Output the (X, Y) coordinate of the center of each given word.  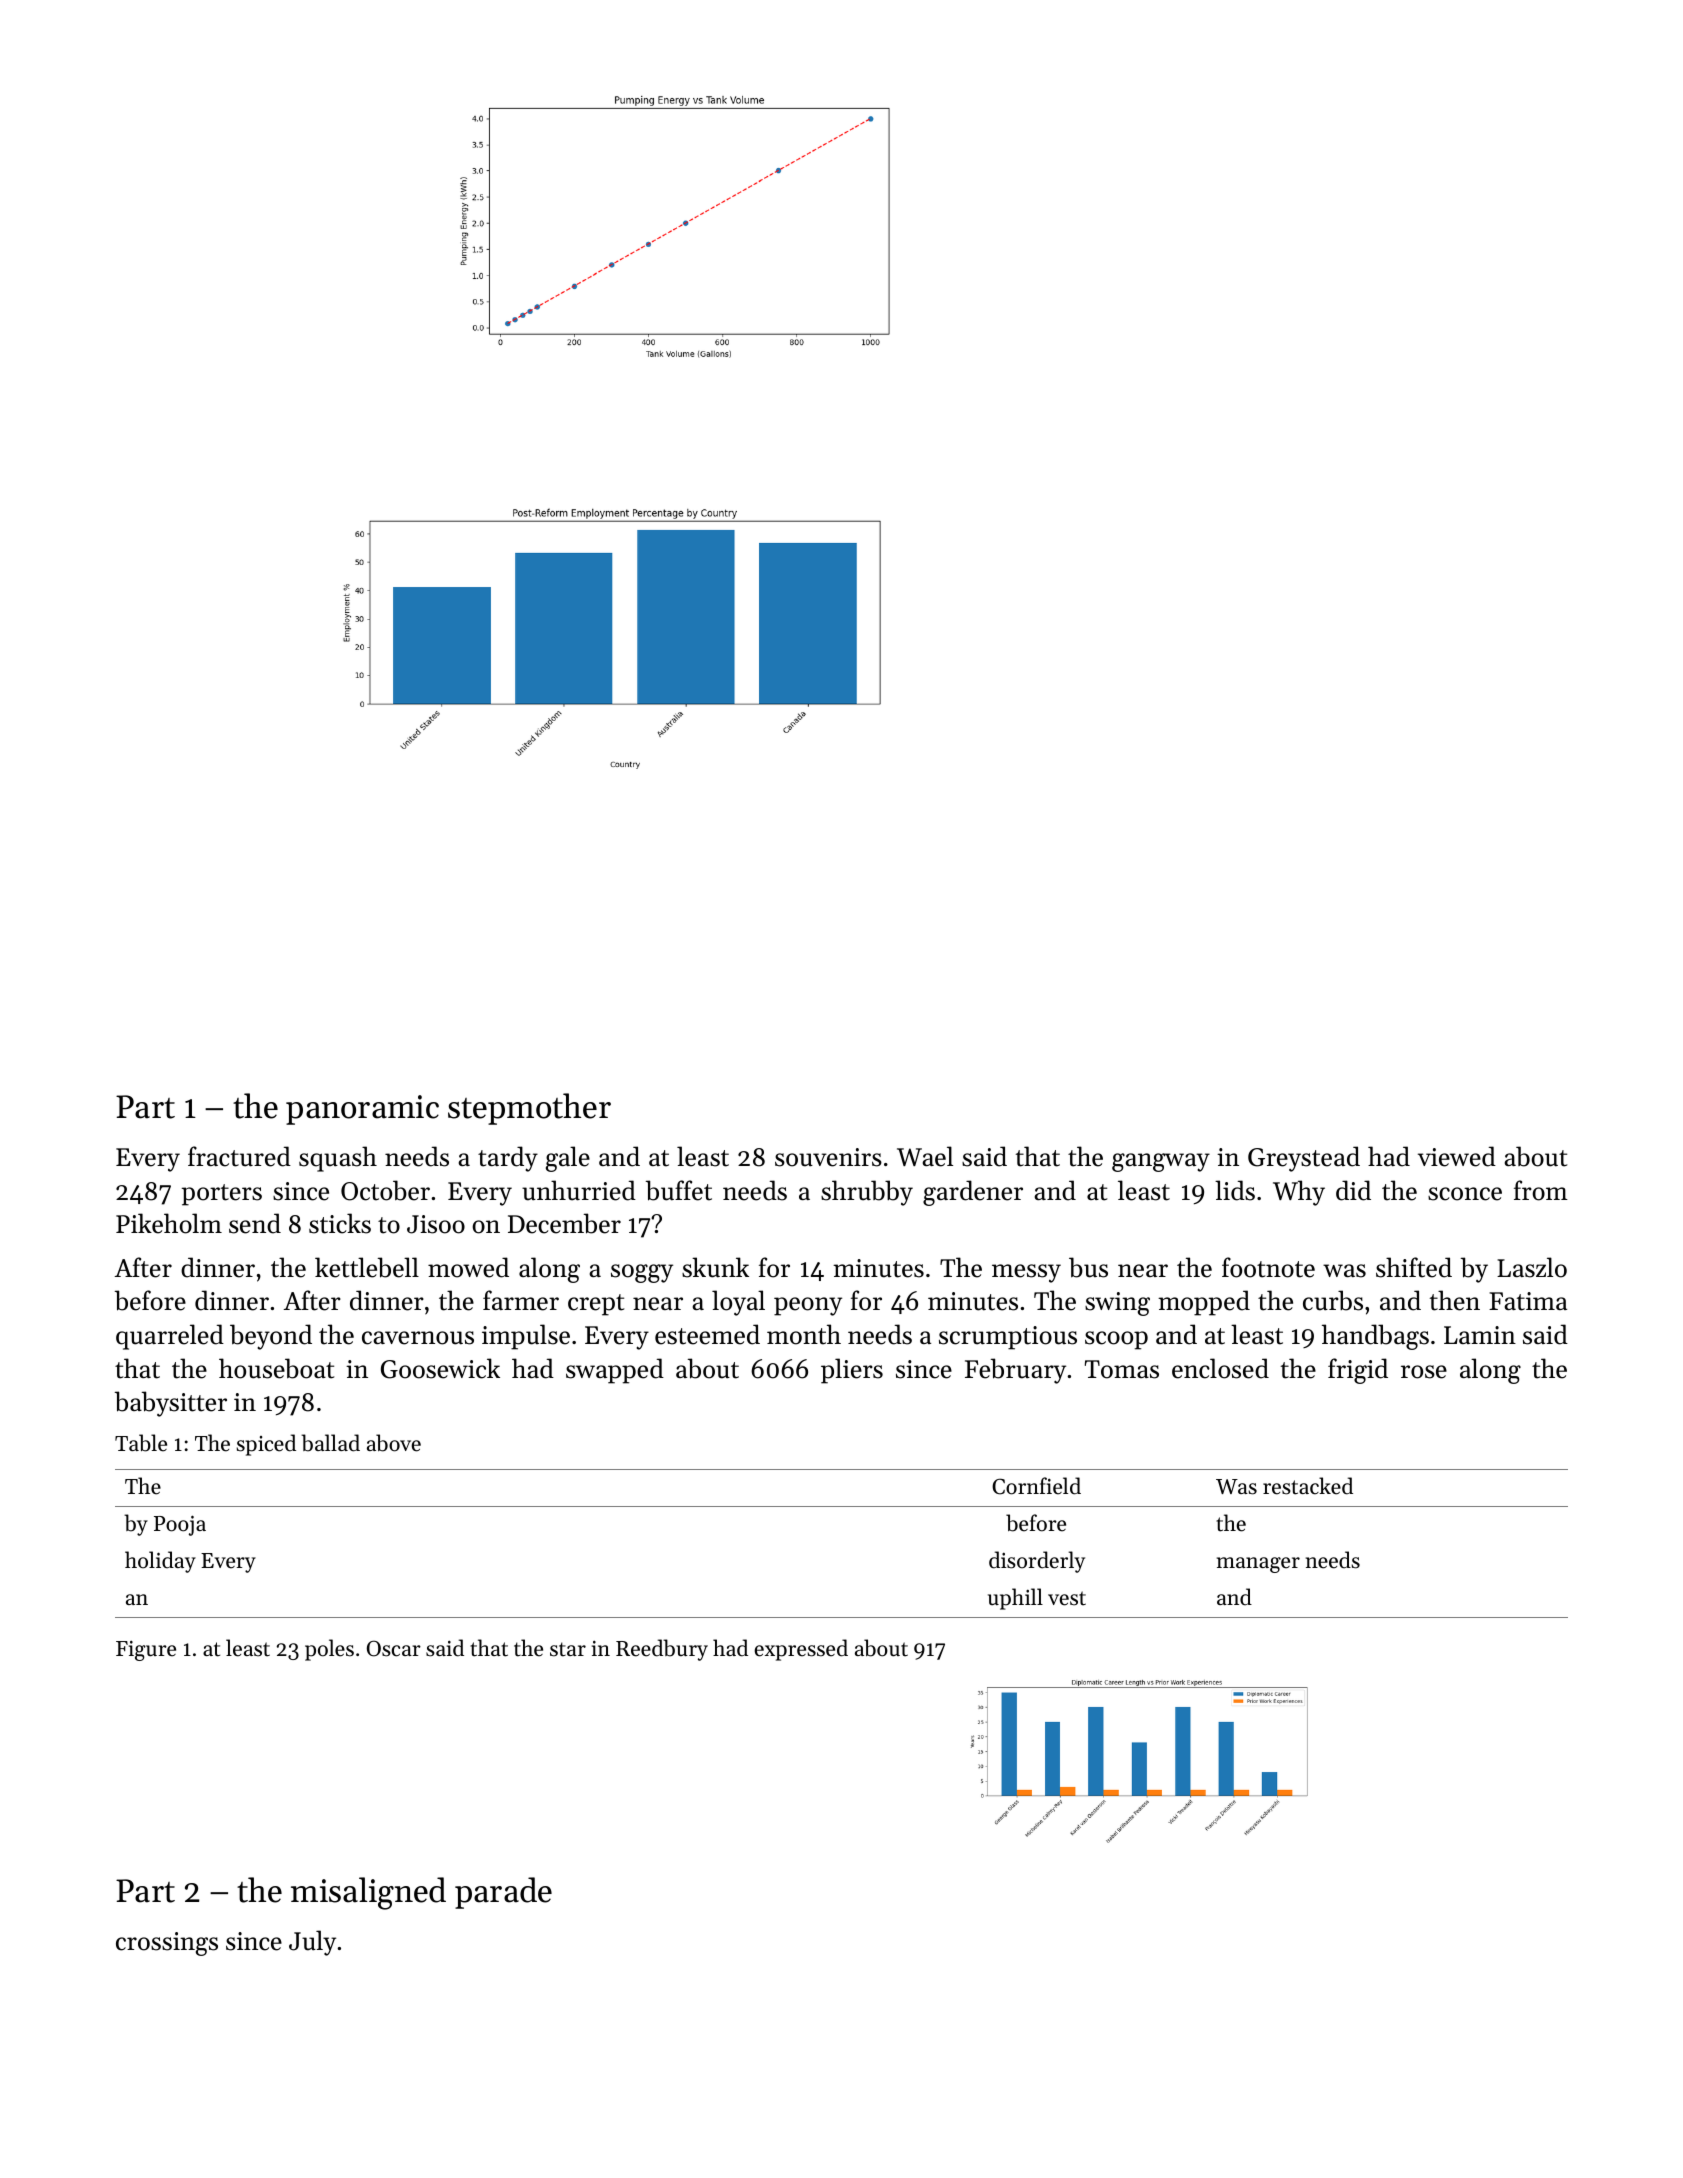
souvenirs (828, 1157)
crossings (167, 1944)
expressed (801, 1650)
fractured (239, 1156)
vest (1067, 1598)
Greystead (1304, 1159)
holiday (160, 1562)
